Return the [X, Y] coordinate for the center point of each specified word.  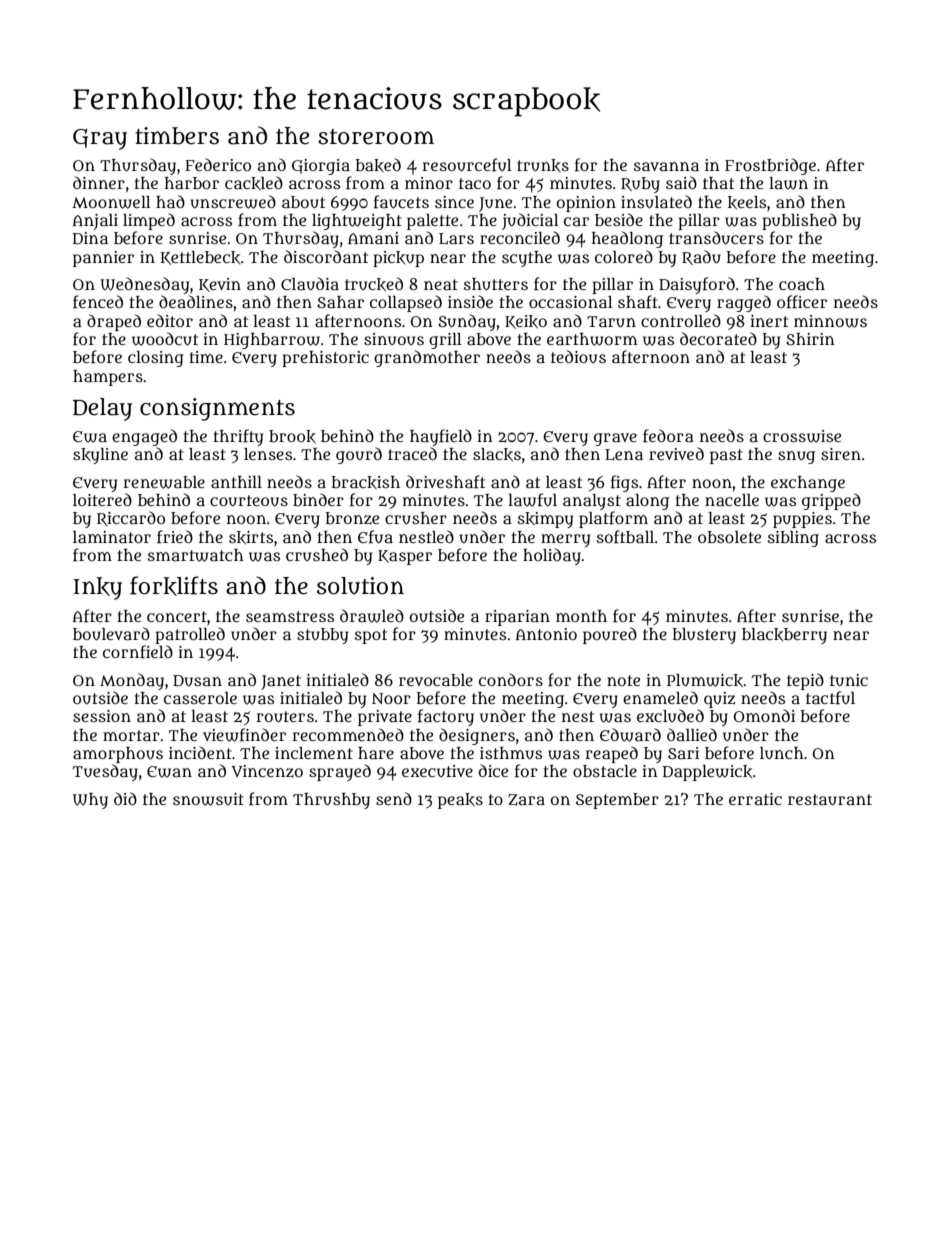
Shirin [810, 339]
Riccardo [131, 518]
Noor [391, 698]
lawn [788, 183]
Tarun [611, 322]
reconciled [520, 237]
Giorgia [321, 167]
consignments [217, 409]
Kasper [405, 557]
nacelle [732, 500]
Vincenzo [267, 771]
